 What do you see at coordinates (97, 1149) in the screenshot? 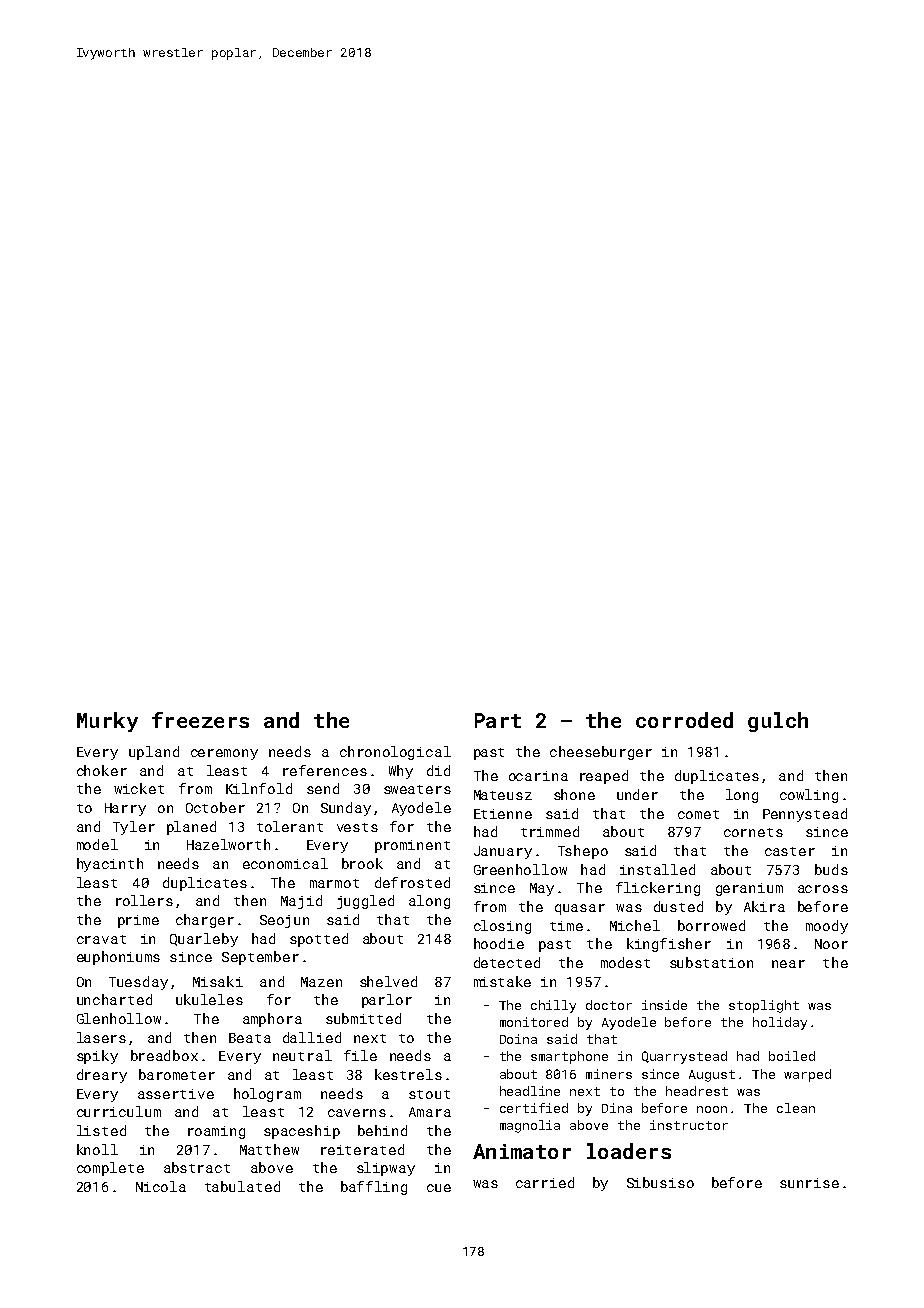
I see `knoll` at bounding box center [97, 1149].
